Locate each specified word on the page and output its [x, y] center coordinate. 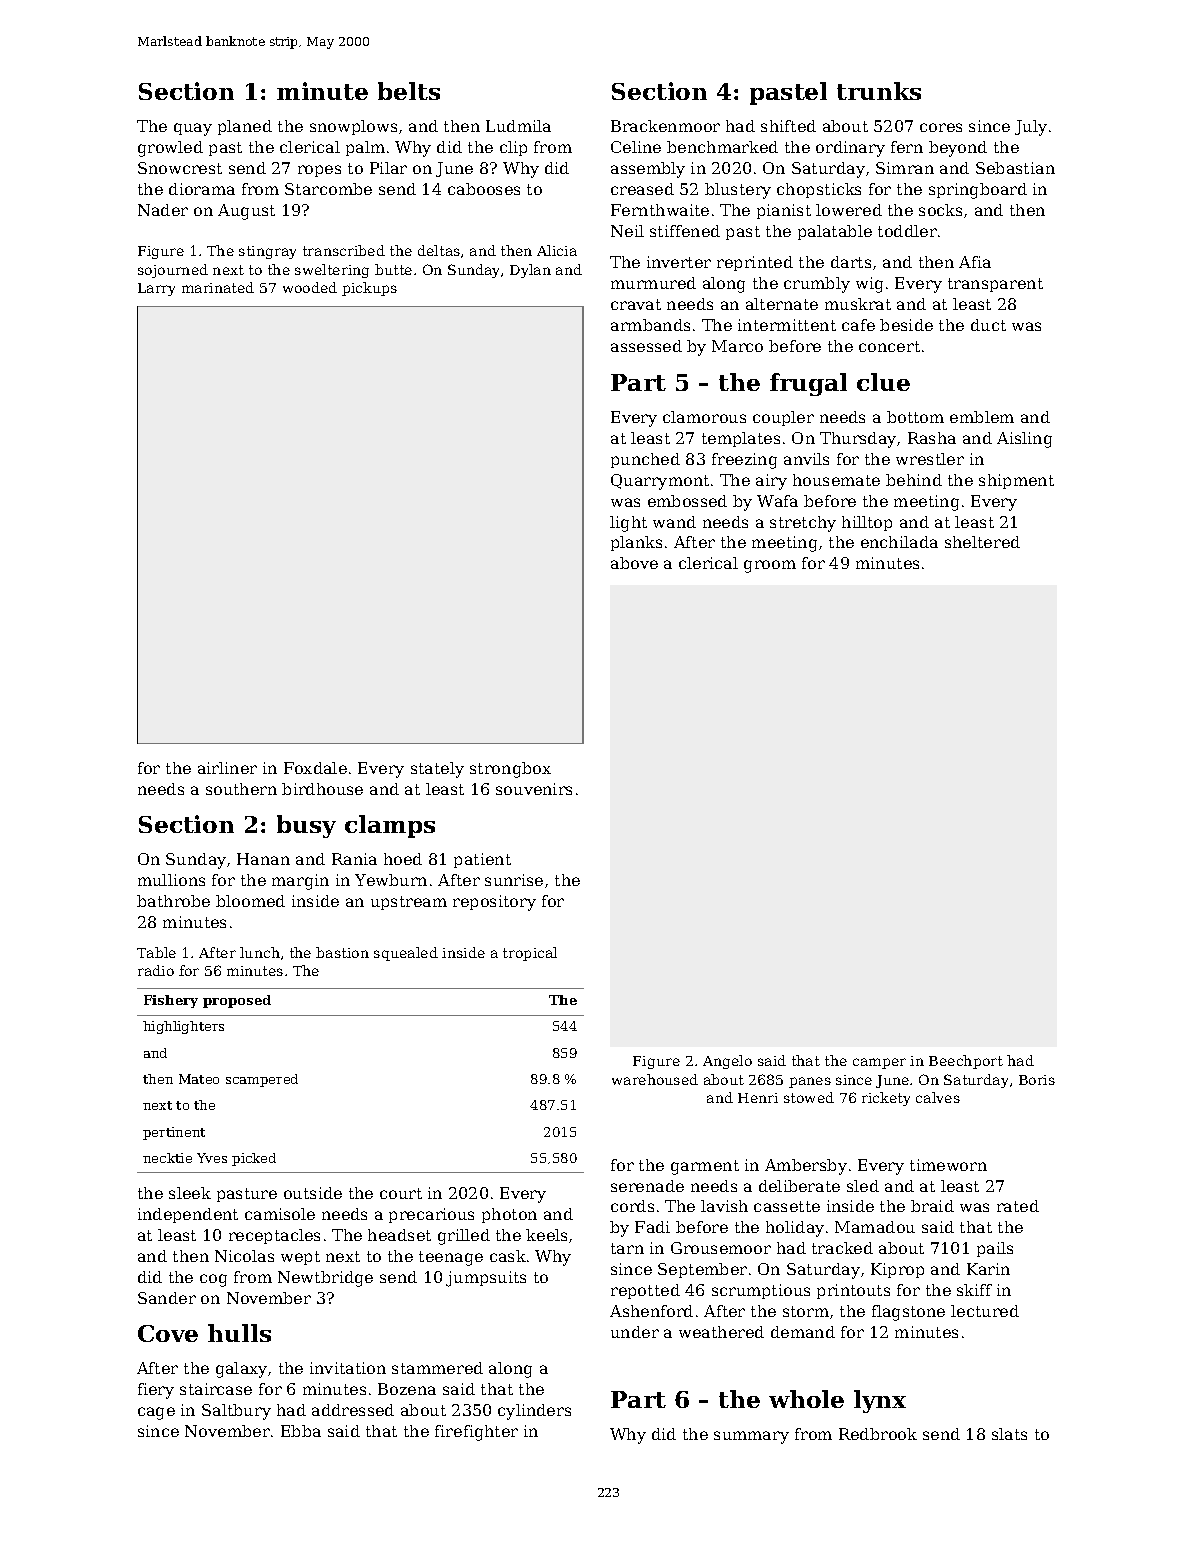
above [634, 563]
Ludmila [518, 126]
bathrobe [173, 901]
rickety [886, 1099]
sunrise [514, 880]
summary [751, 1437]
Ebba [301, 1431]
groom [770, 566]
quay [193, 129]
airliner [227, 768]
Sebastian [1015, 168]
